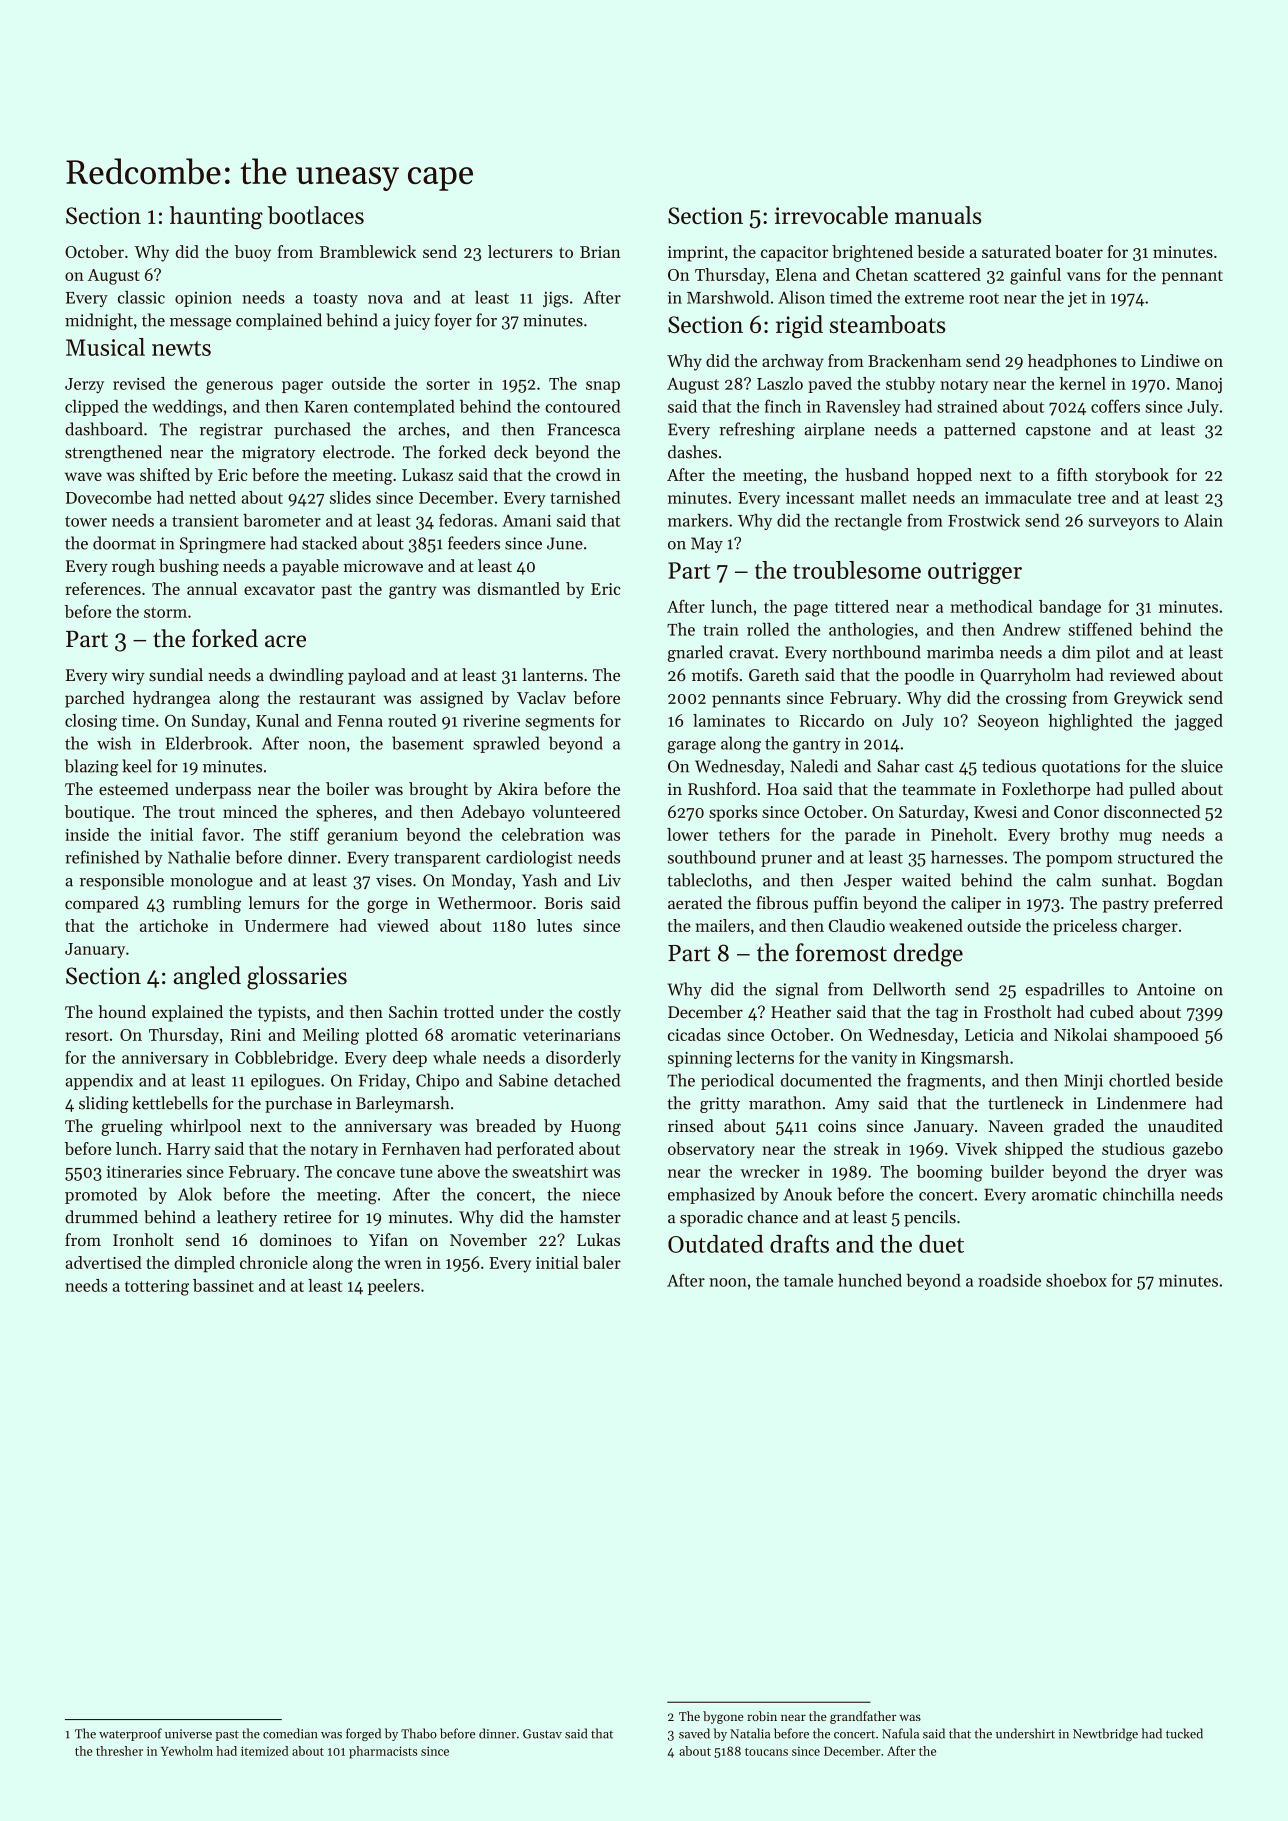 Image resolution: width=1288 pixels, height=1821 pixels. I want to click on toasty, so click(335, 300).
